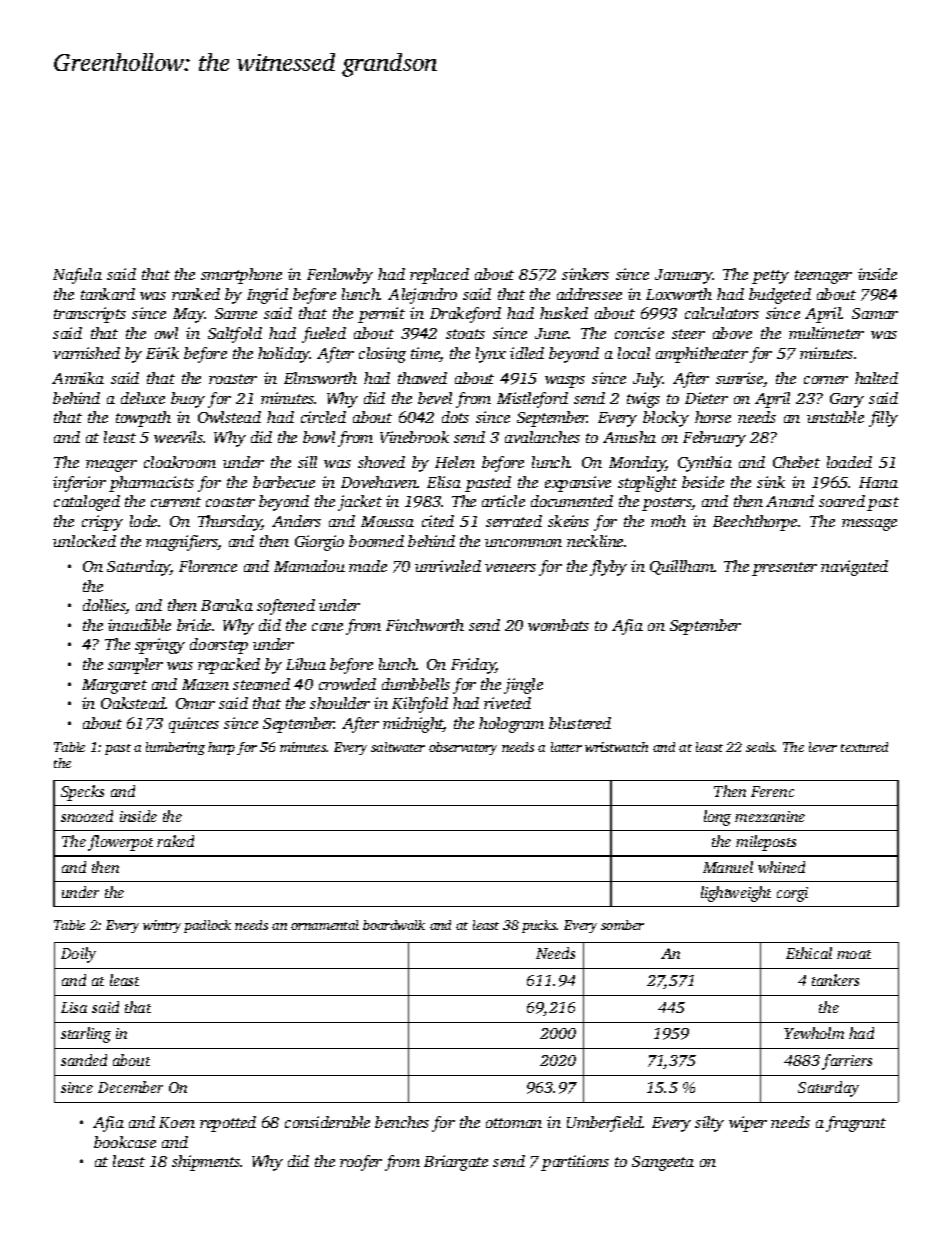 This document has width=952, height=1233. What do you see at coordinates (849, 462) in the document?
I see `loaded` at bounding box center [849, 462].
